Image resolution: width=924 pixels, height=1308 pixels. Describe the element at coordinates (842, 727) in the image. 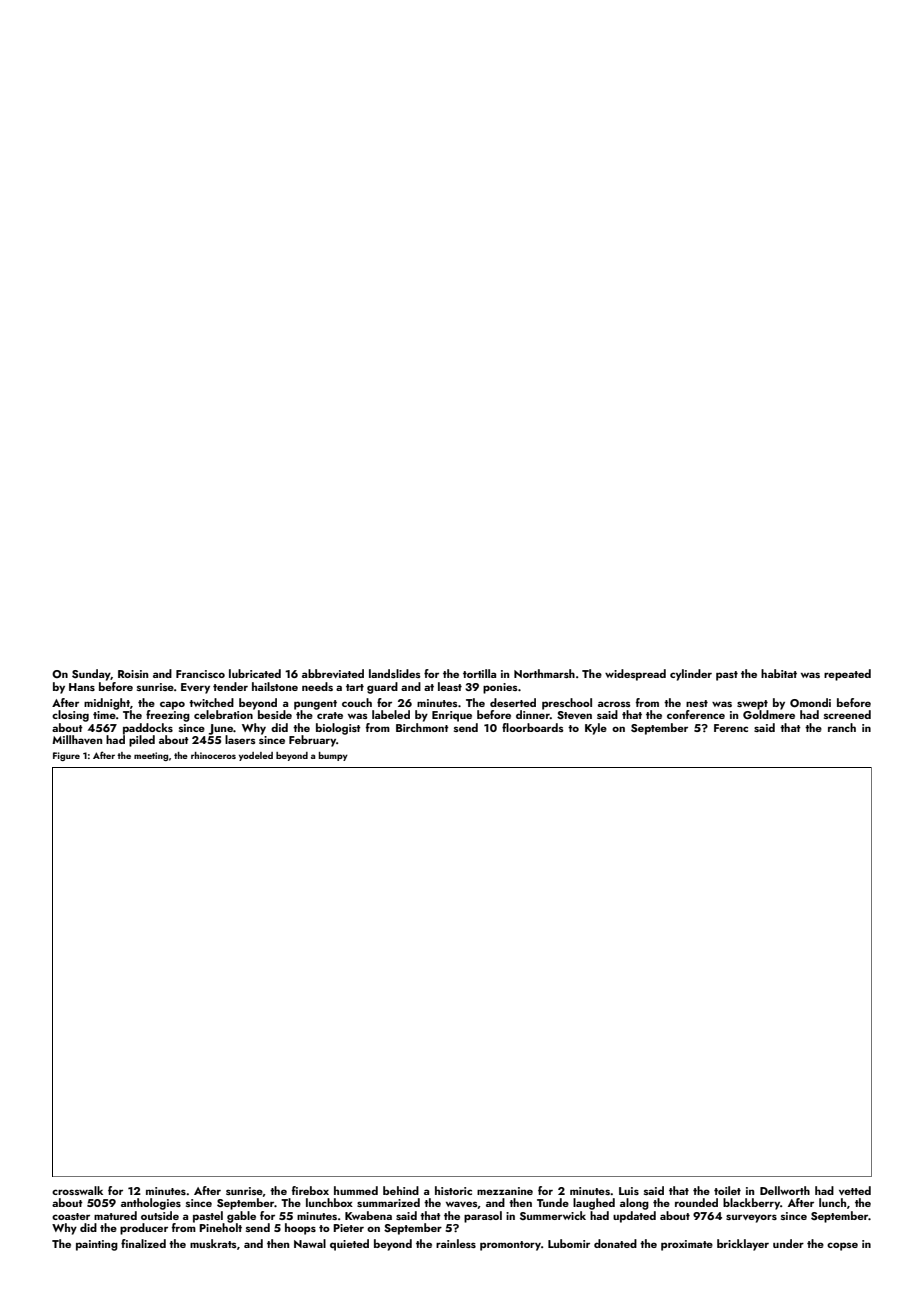

I see `ranch` at that location.
